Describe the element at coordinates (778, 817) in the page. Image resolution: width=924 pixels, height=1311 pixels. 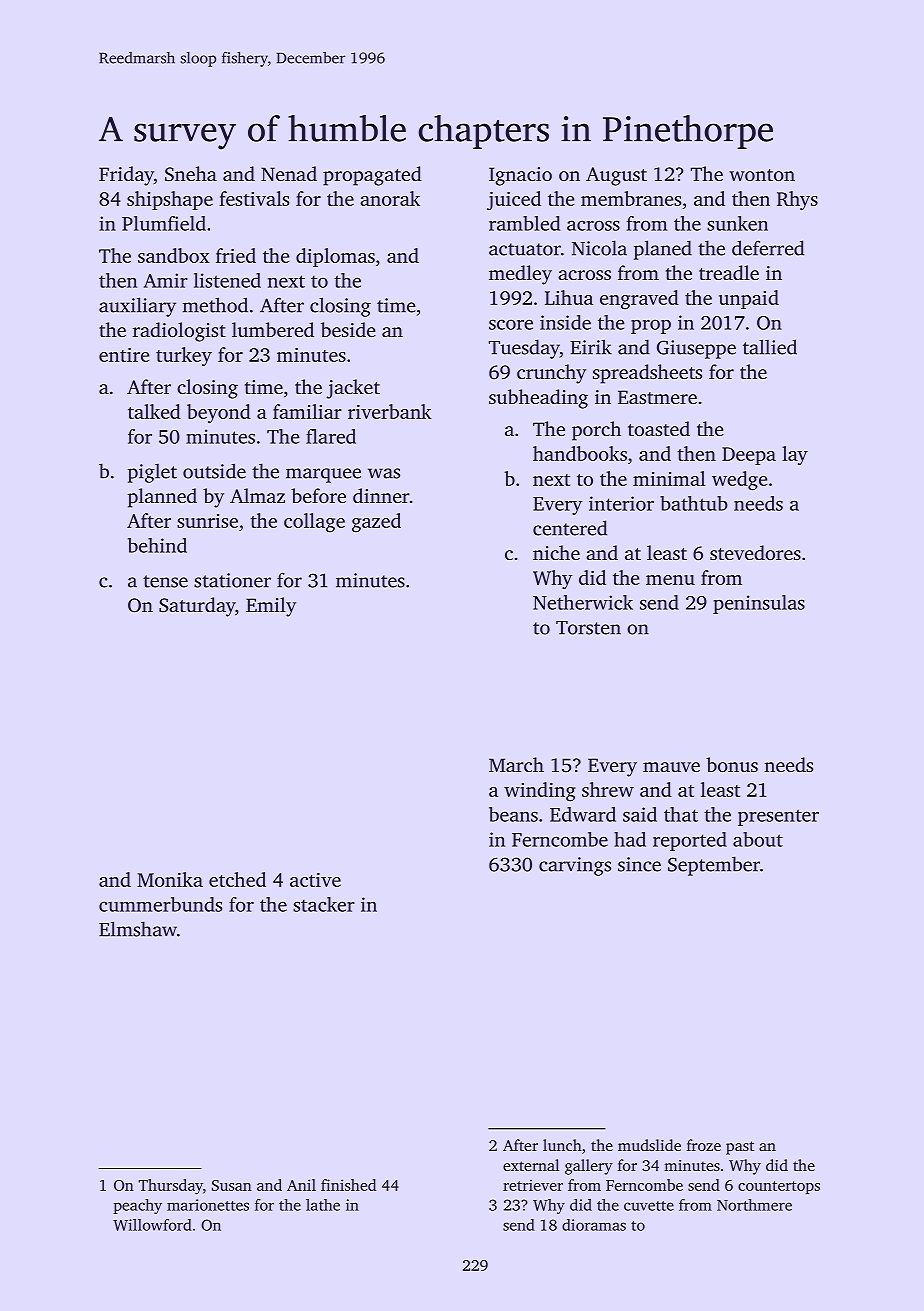
I see `presenter` at that location.
